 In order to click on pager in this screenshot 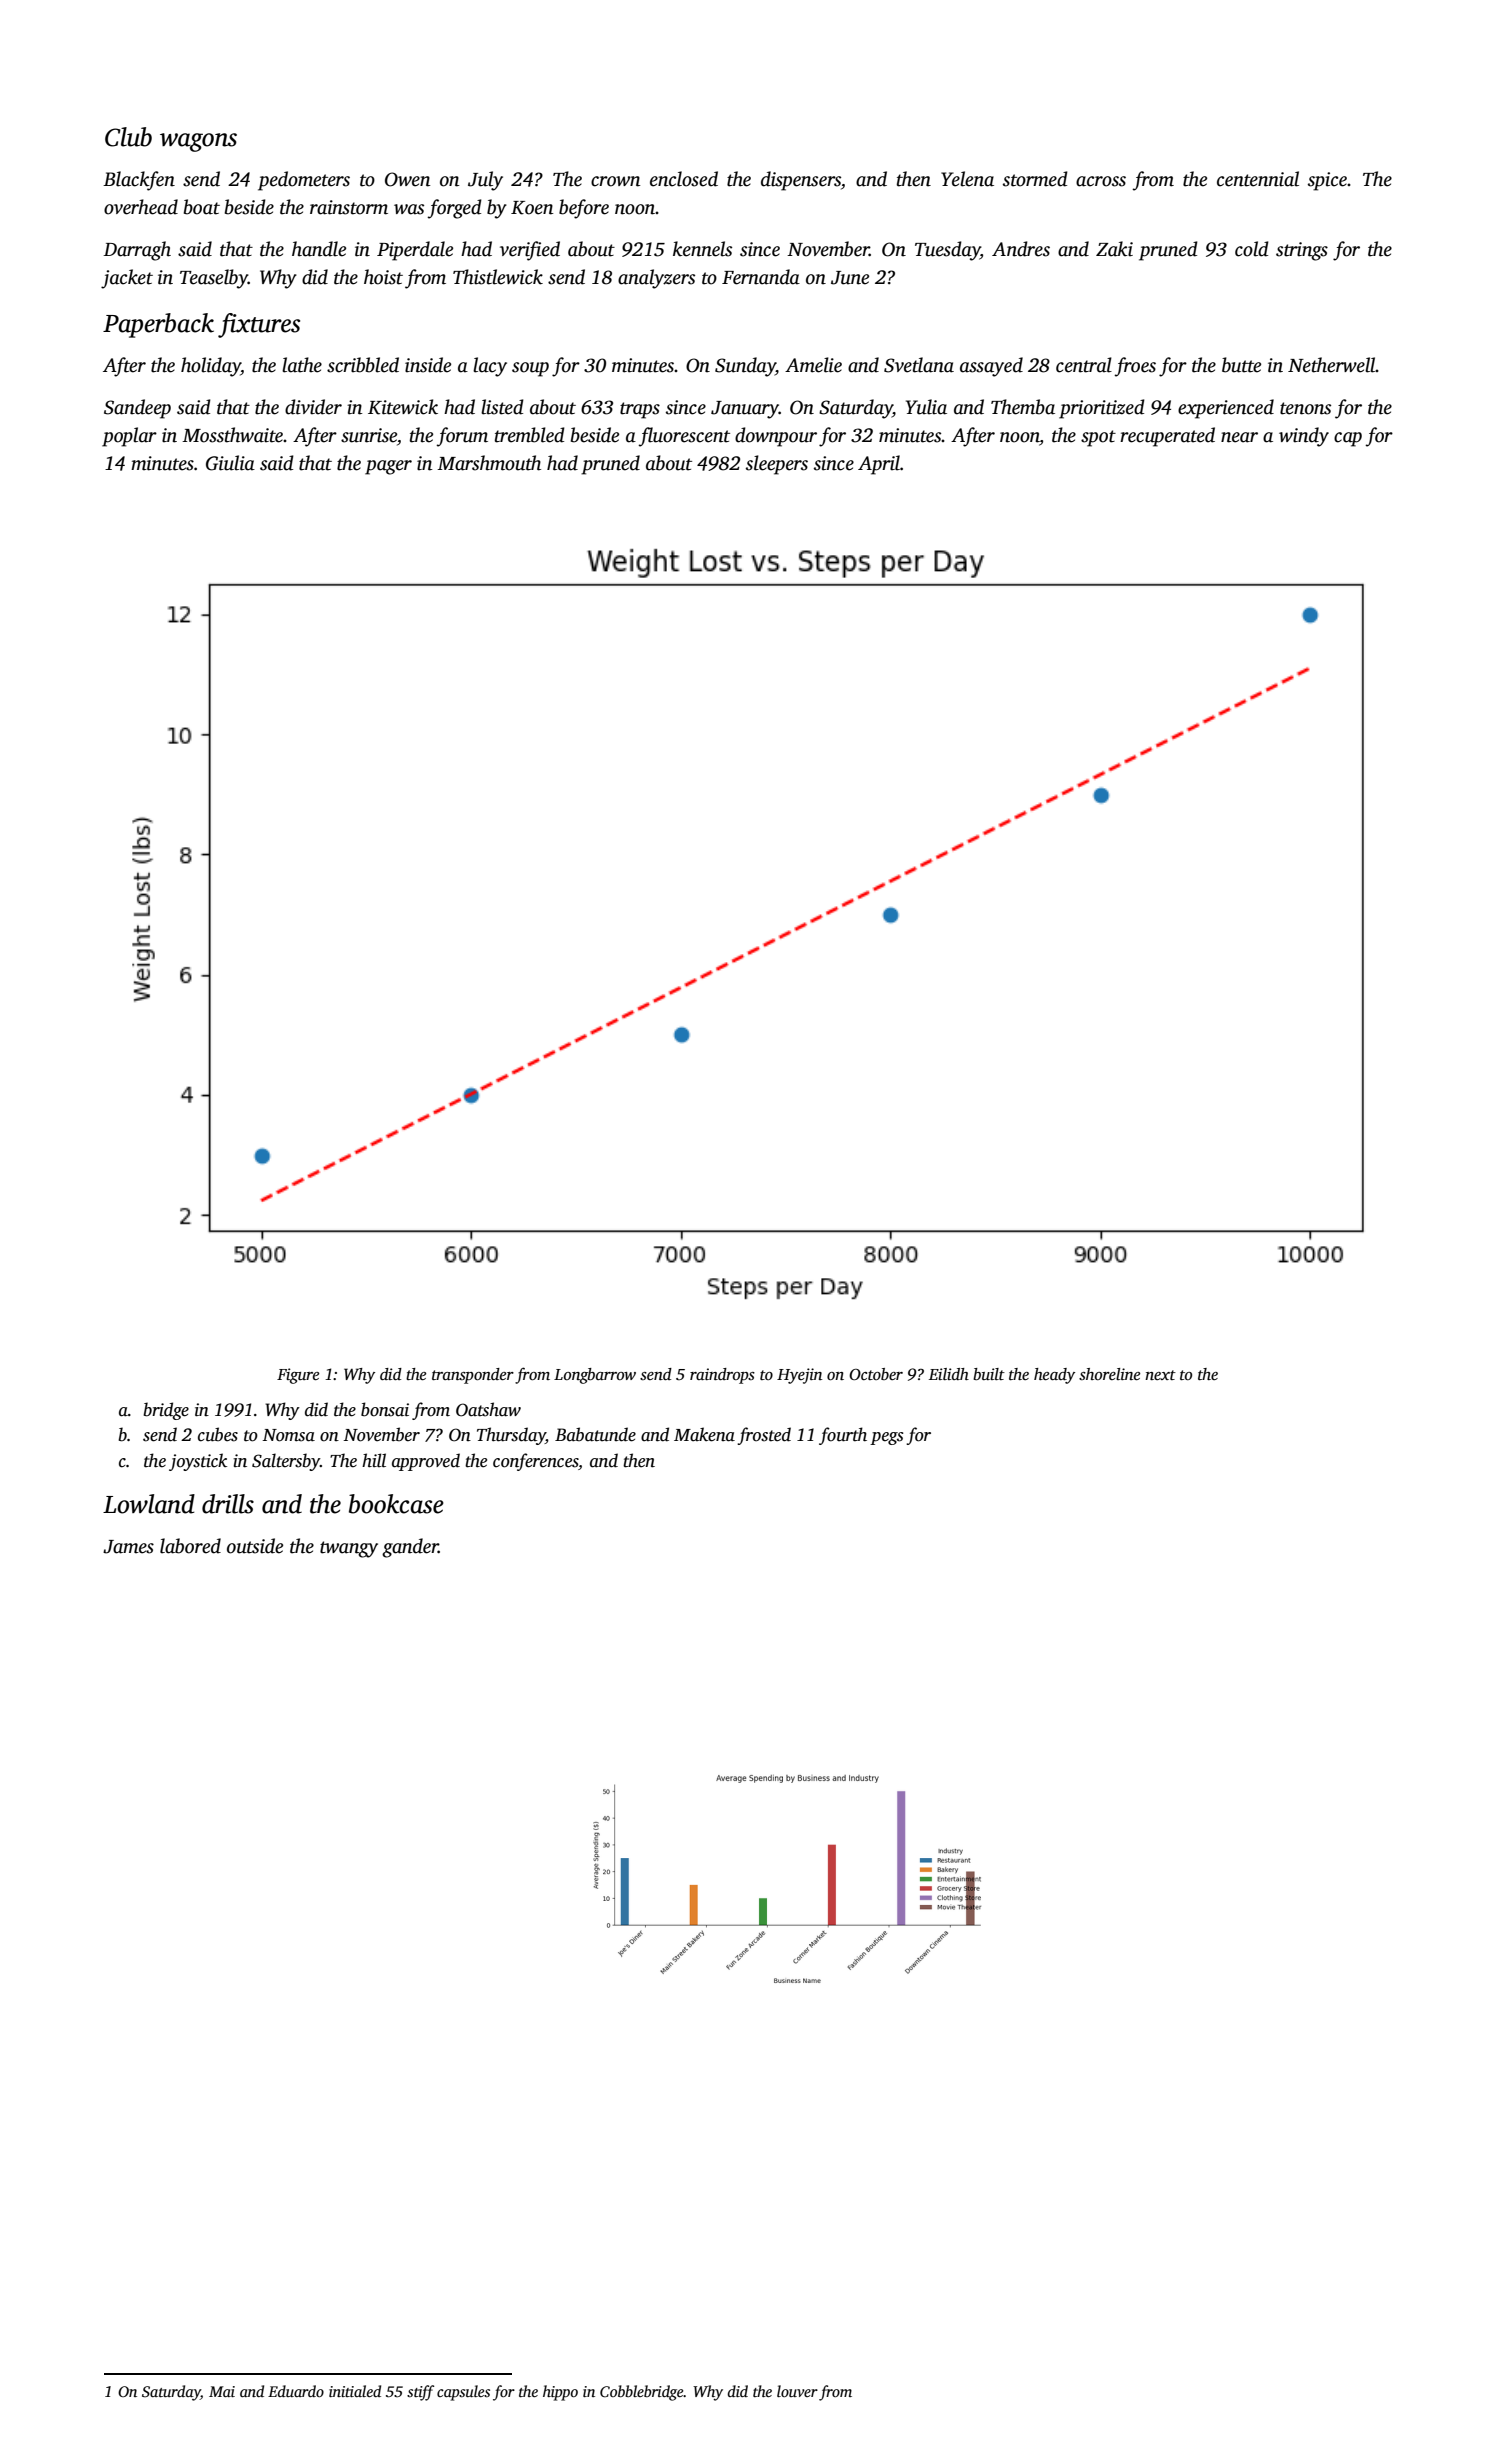, I will do `click(388, 467)`.
